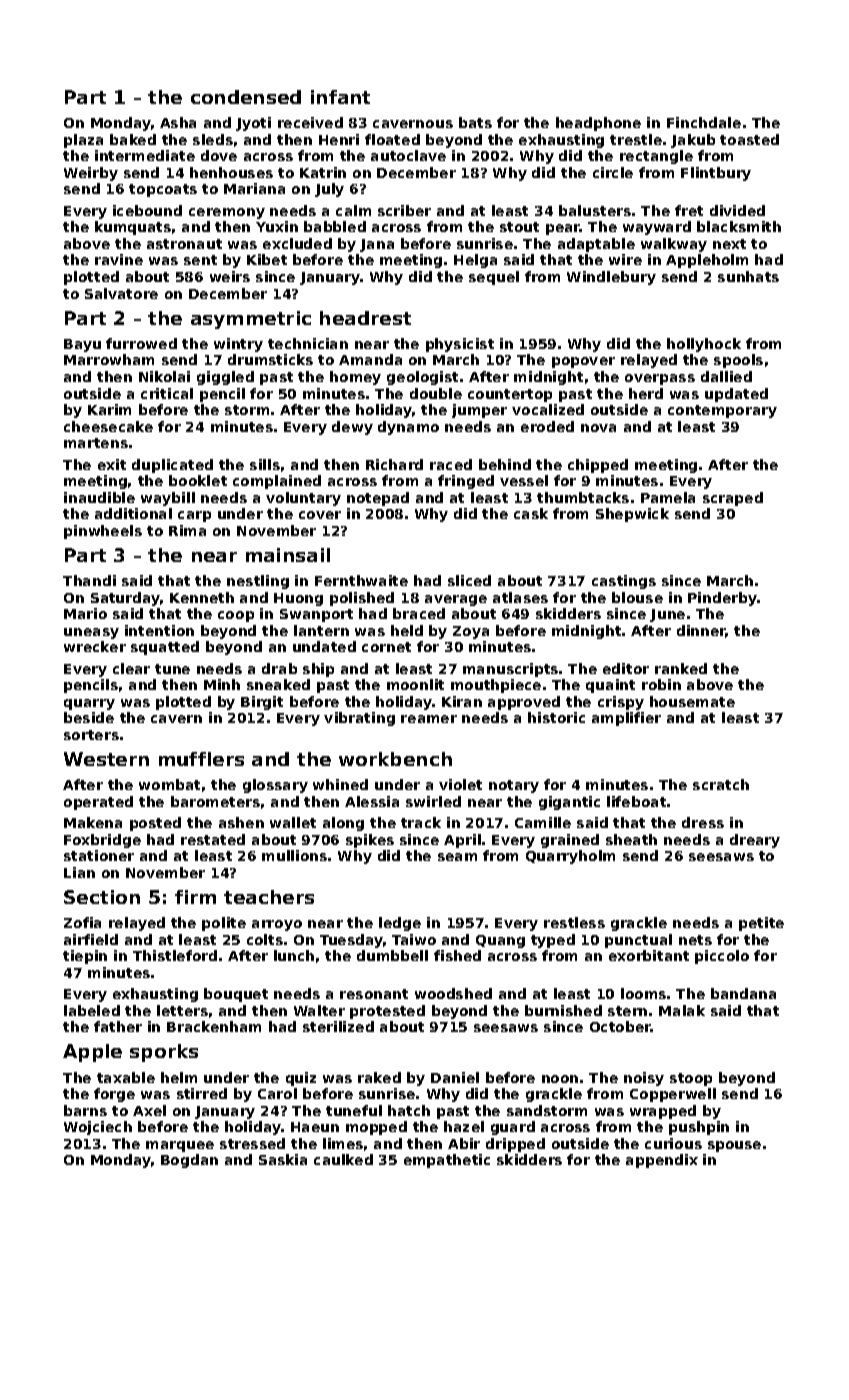  Describe the element at coordinates (180, 1146) in the screenshot. I see `marquee` at that location.
